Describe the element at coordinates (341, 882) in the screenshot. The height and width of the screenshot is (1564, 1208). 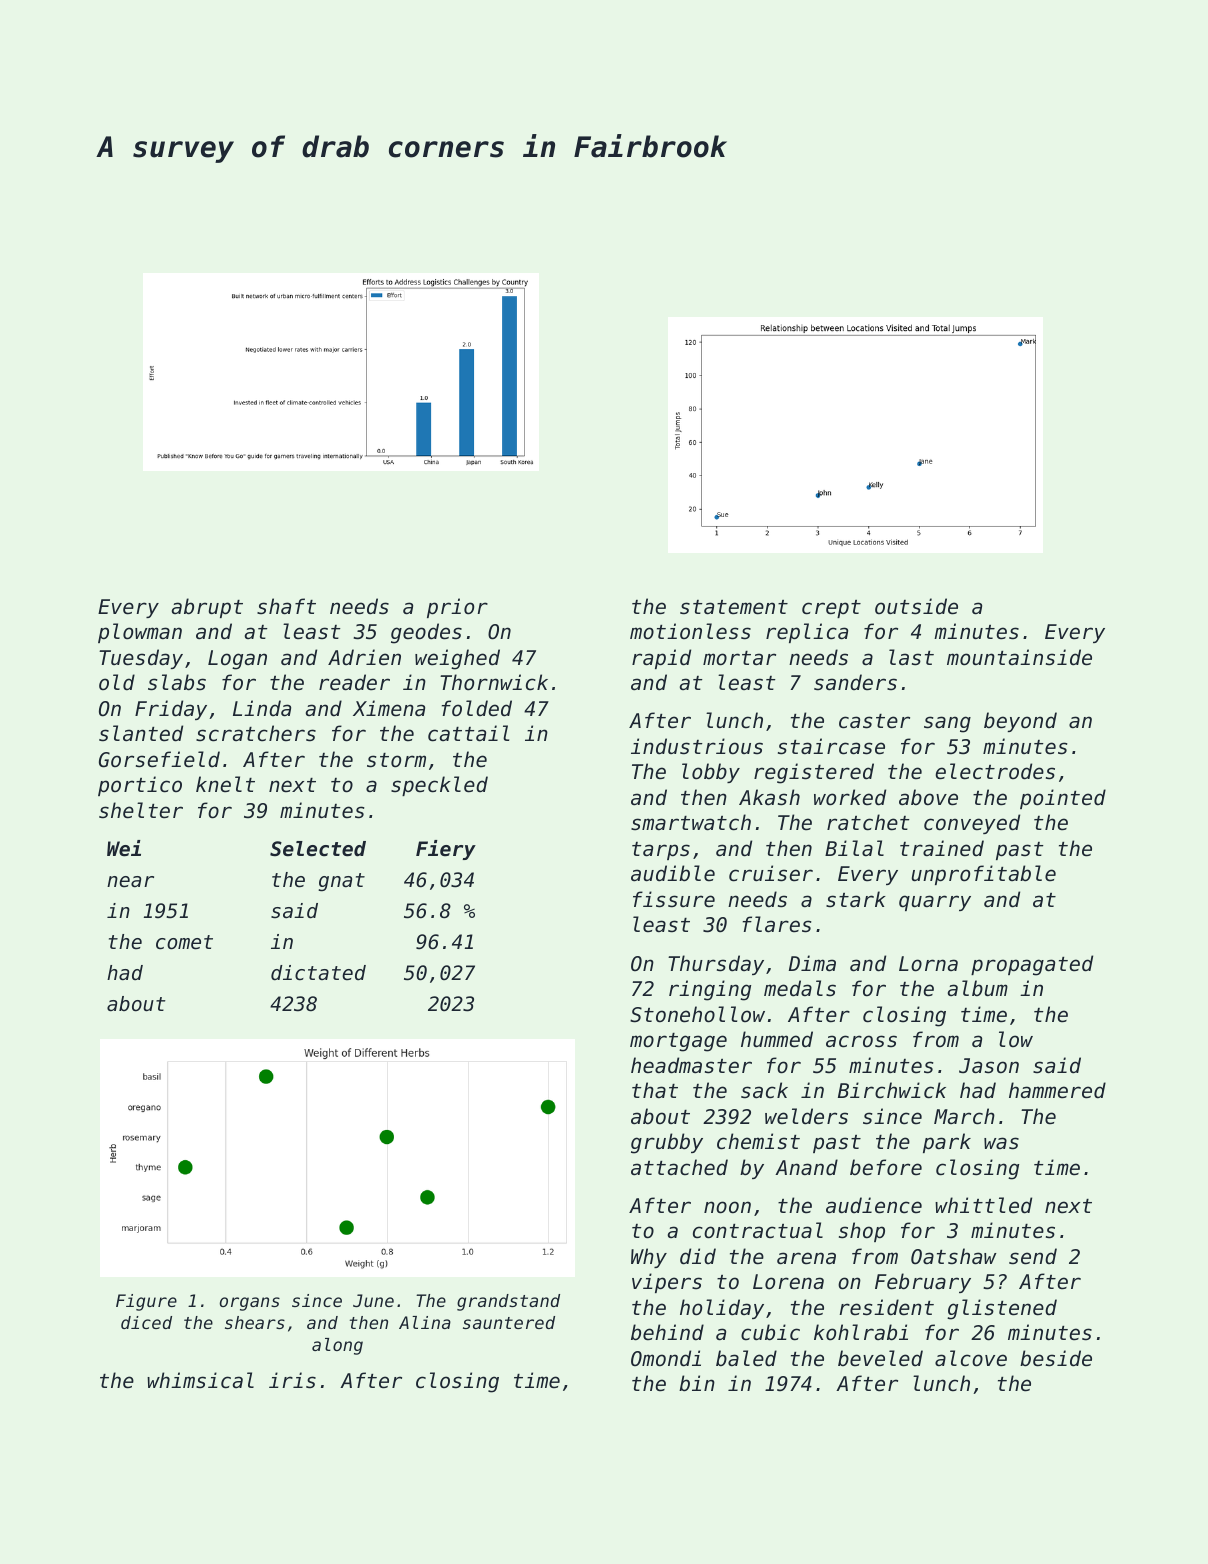
I see `gnat` at that location.
